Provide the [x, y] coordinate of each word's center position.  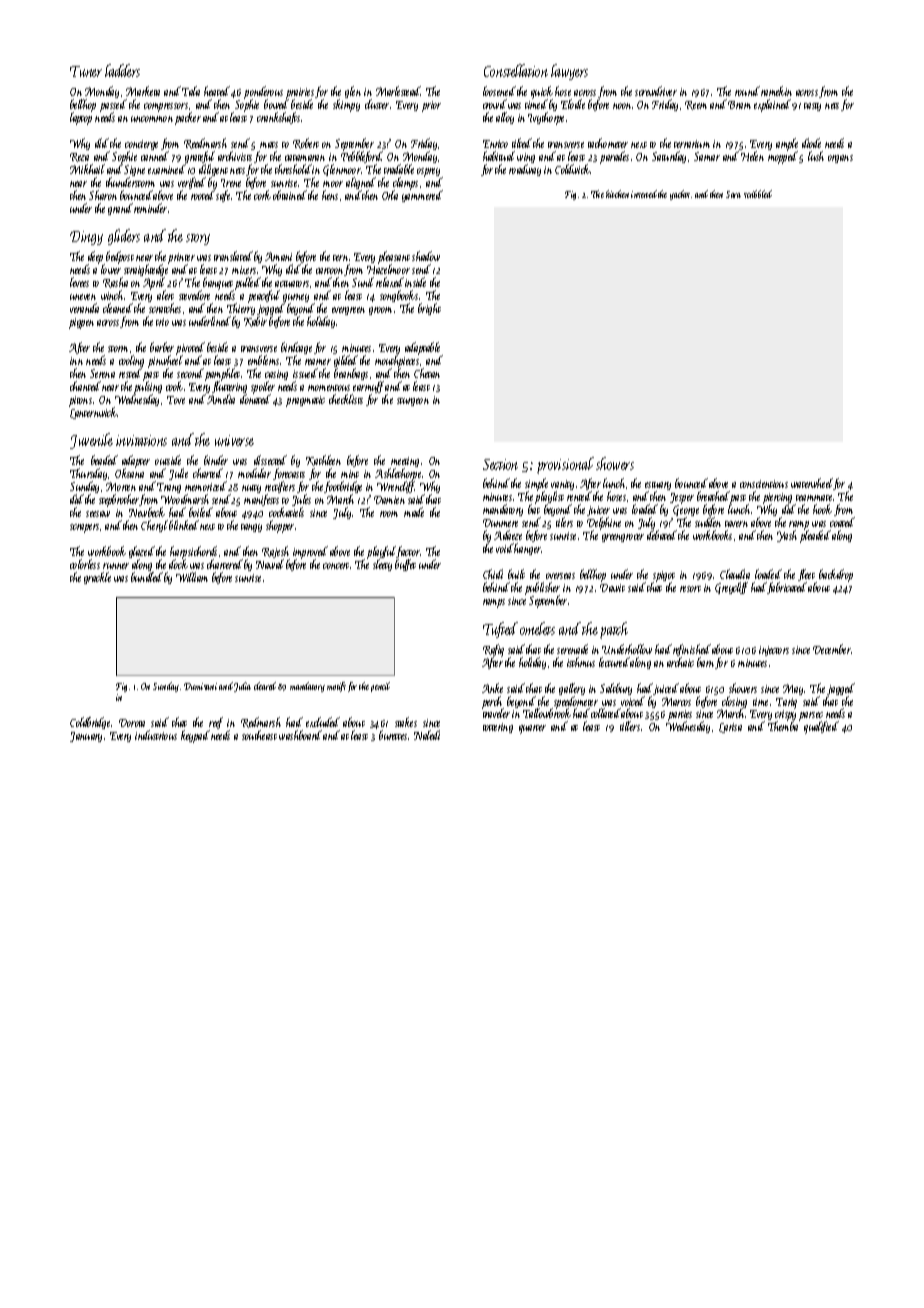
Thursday [88, 475]
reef [216, 724]
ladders [122, 70]
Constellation [516, 70]
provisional [565, 465]
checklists [346, 399]
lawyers [569, 72]
